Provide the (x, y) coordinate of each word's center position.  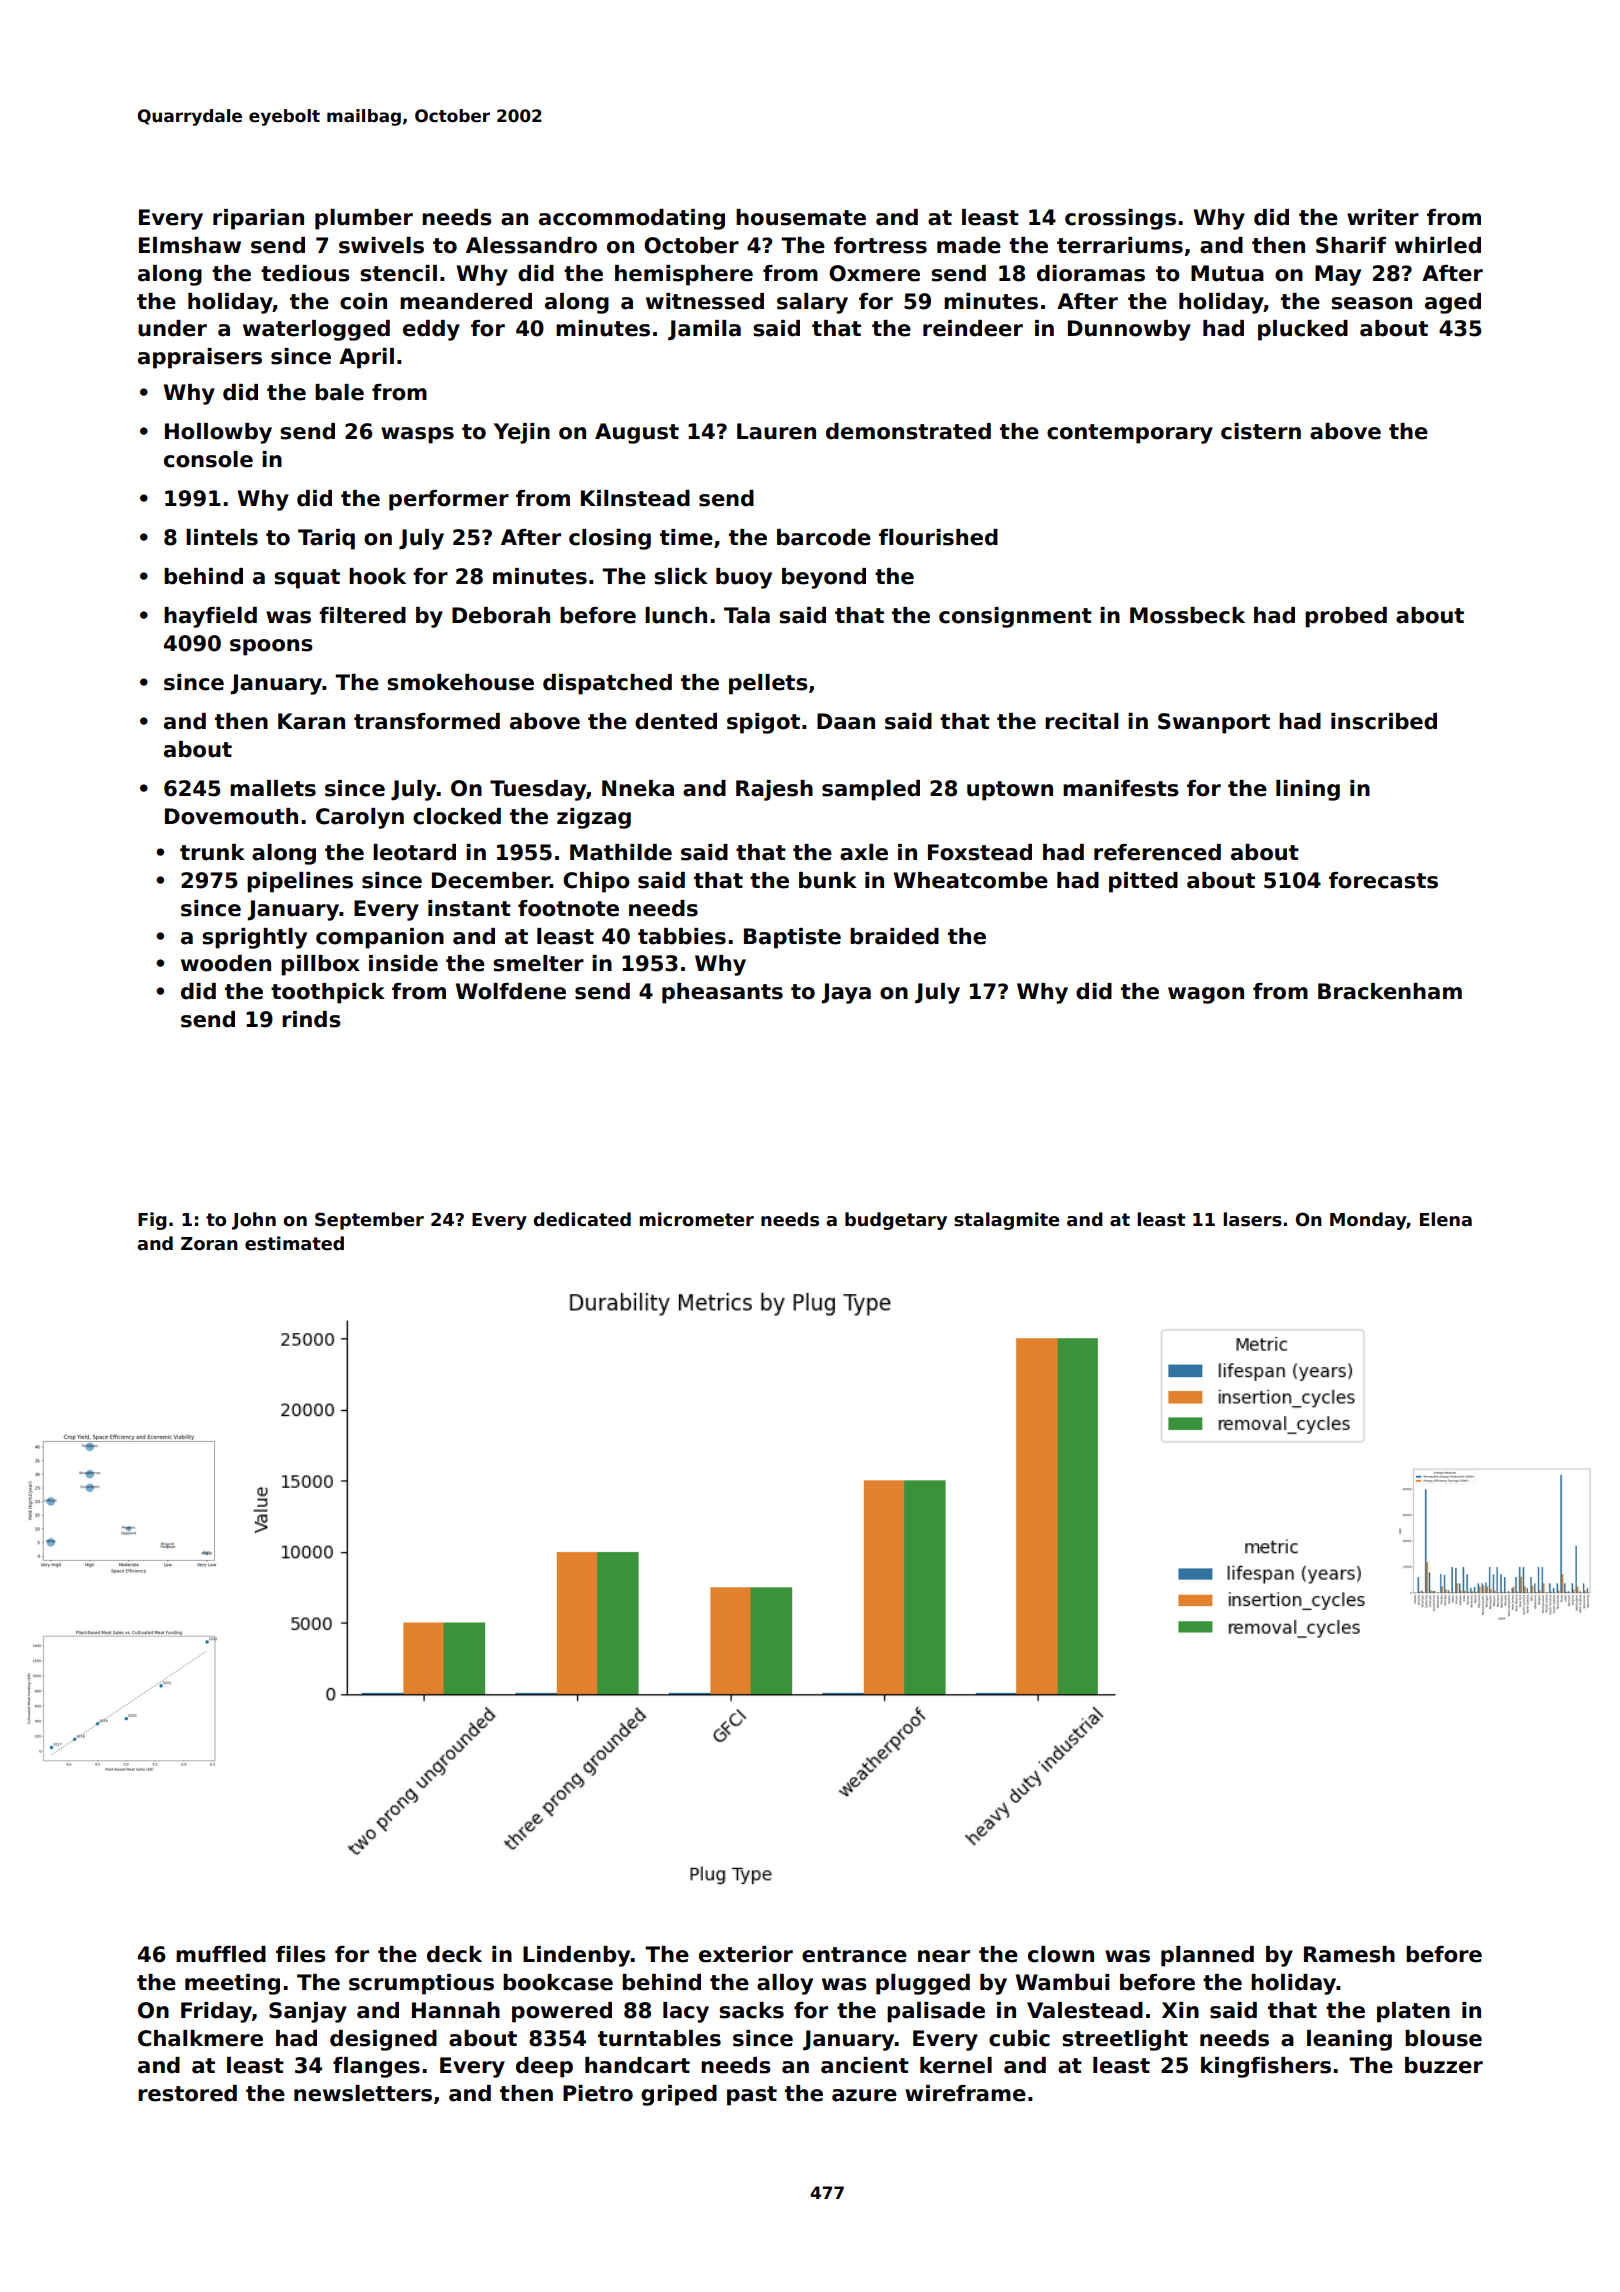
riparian (258, 219)
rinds (311, 1019)
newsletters (363, 2093)
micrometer (696, 1219)
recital (1081, 721)
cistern (1261, 431)
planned (1207, 1956)
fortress (880, 245)
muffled (221, 1954)
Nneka (638, 788)
